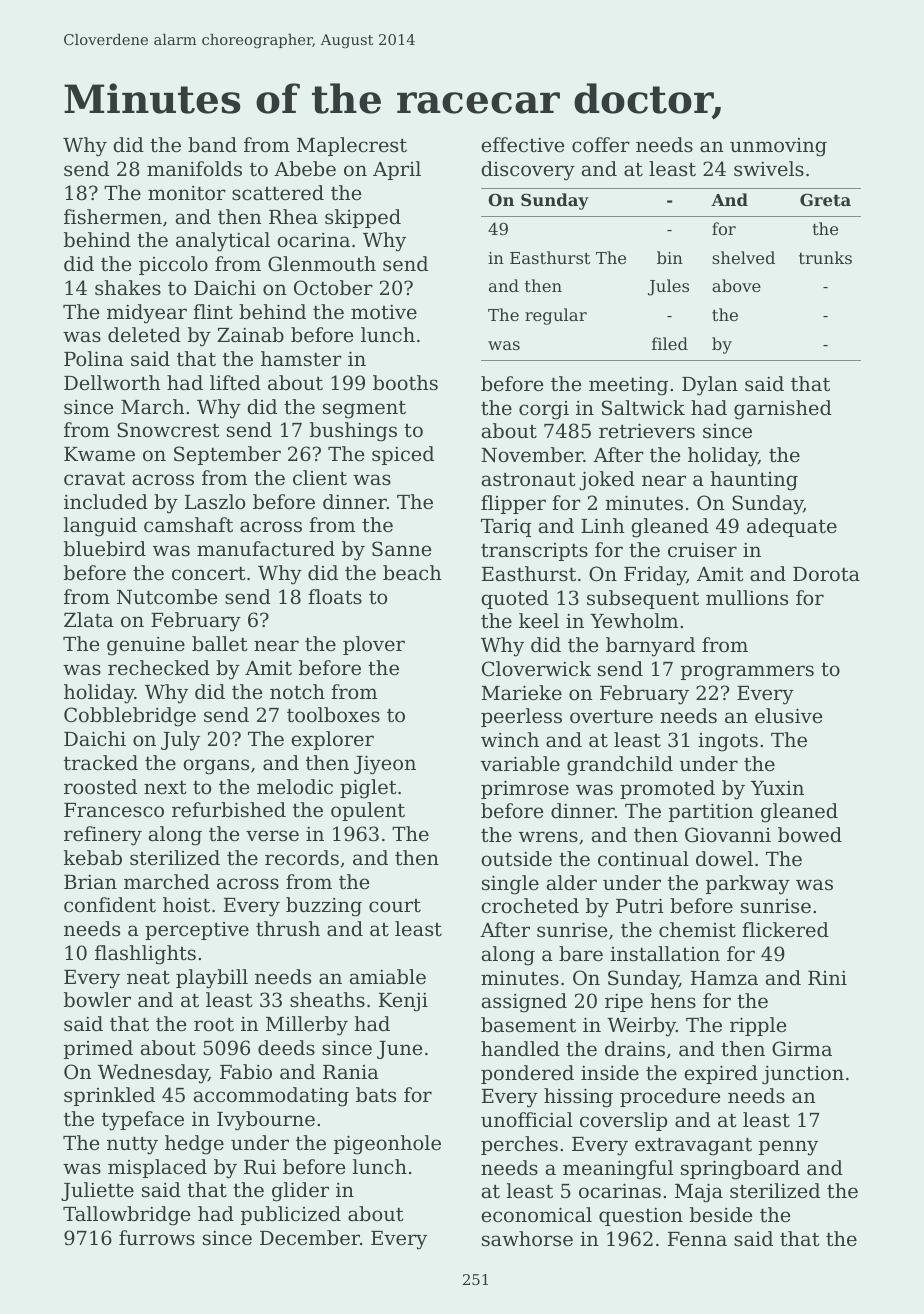 The image size is (924, 1314). What do you see at coordinates (227, 455) in the image?
I see `September` at bounding box center [227, 455].
